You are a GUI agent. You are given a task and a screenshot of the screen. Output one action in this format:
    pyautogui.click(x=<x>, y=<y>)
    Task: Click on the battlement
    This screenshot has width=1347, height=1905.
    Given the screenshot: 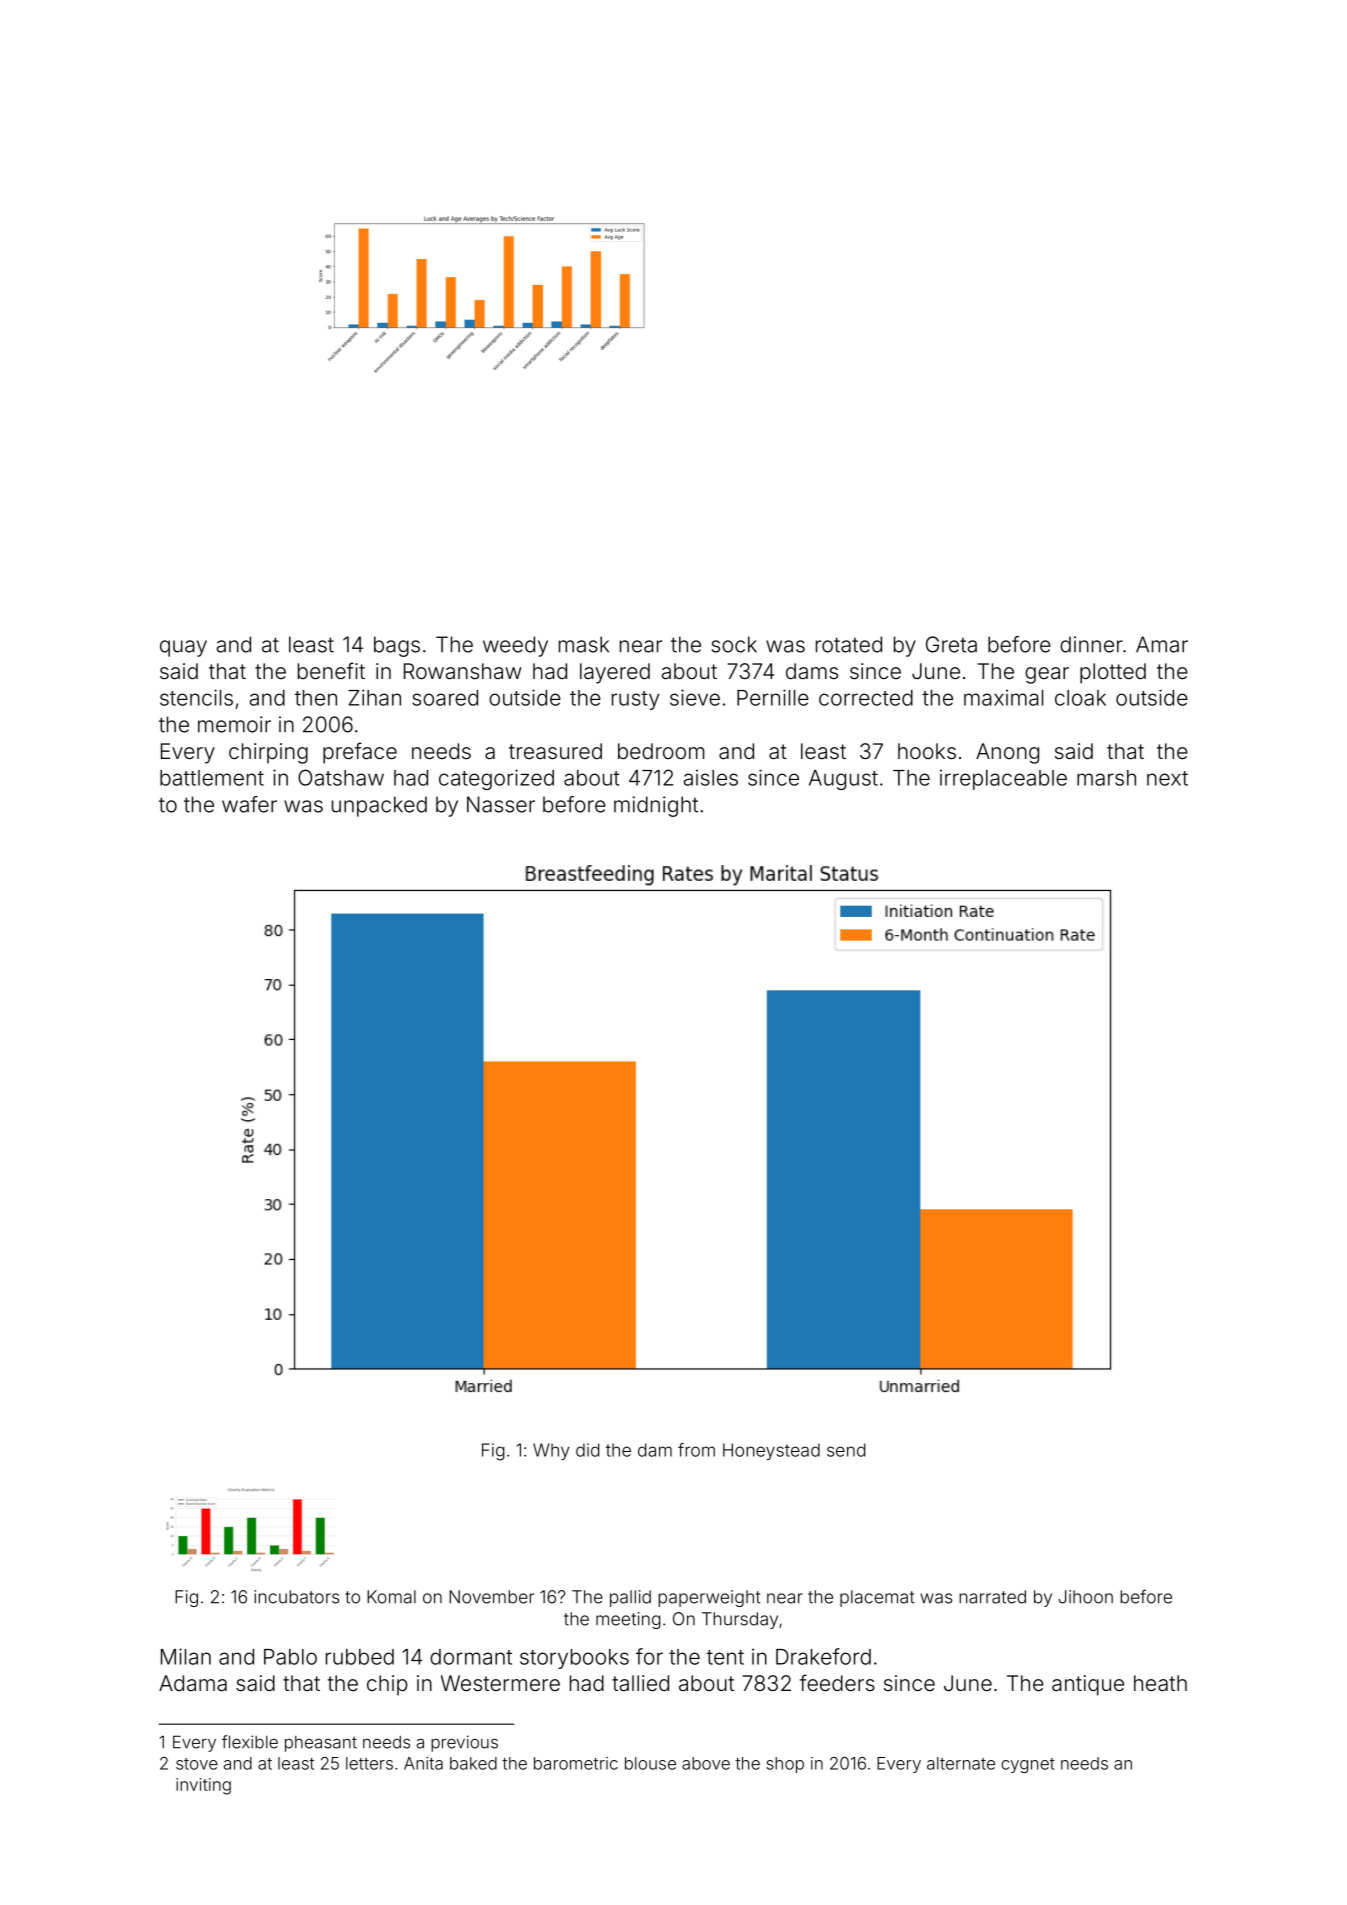 What is the action you would take?
    pyautogui.click(x=212, y=778)
